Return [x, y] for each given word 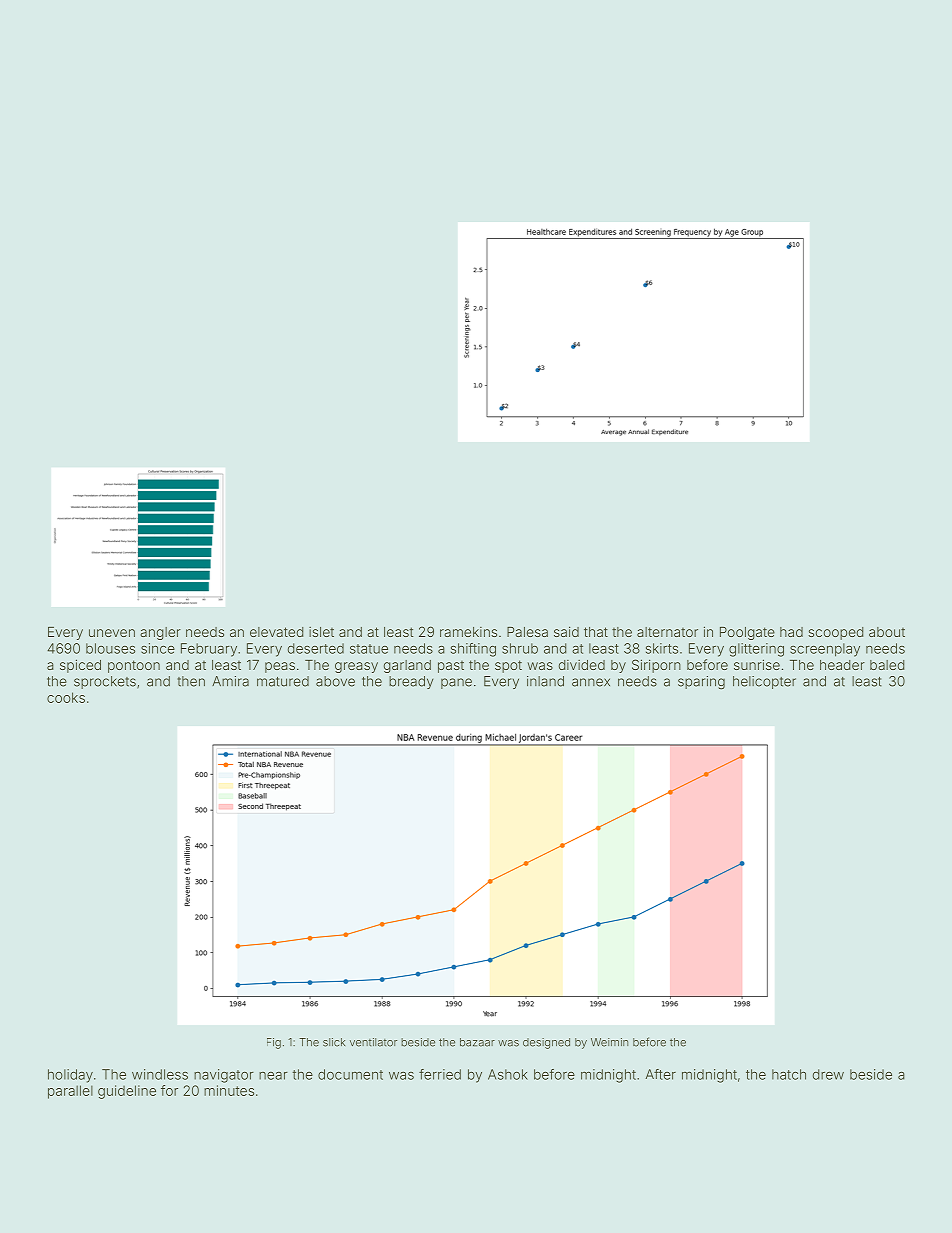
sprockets [105, 682]
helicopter [764, 682]
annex [591, 682]
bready [411, 682]
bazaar [477, 1042]
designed [546, 1043]
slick [334, 1042]
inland [545, 681]
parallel [70, 1092]
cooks [66, 697]
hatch [789, 1074]
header [842, 665]
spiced [80, 666]
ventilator [373, 1042]
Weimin [609, 1042]
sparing [701, 683]
